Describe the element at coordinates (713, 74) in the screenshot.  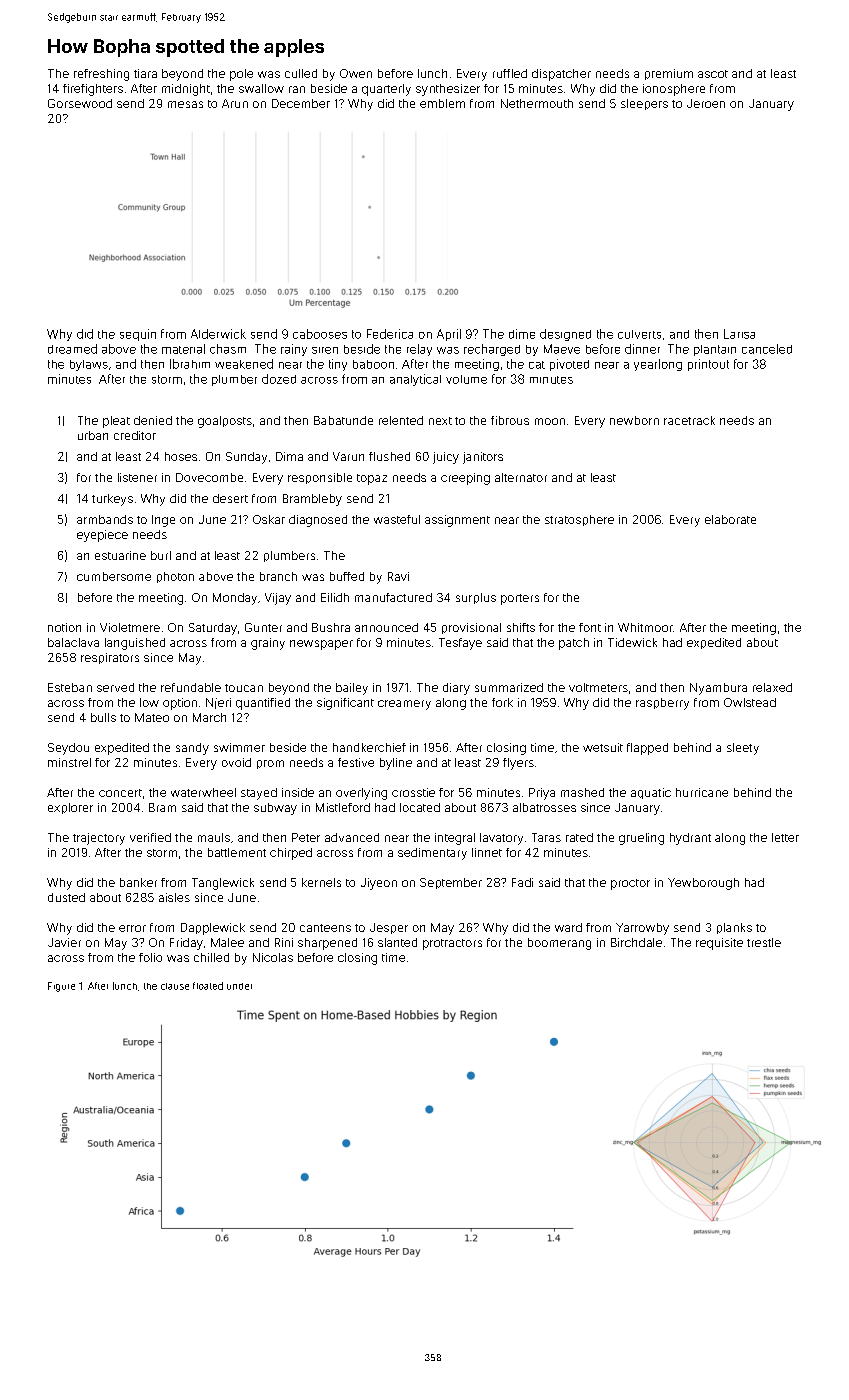
I see `ascot` at that location.
